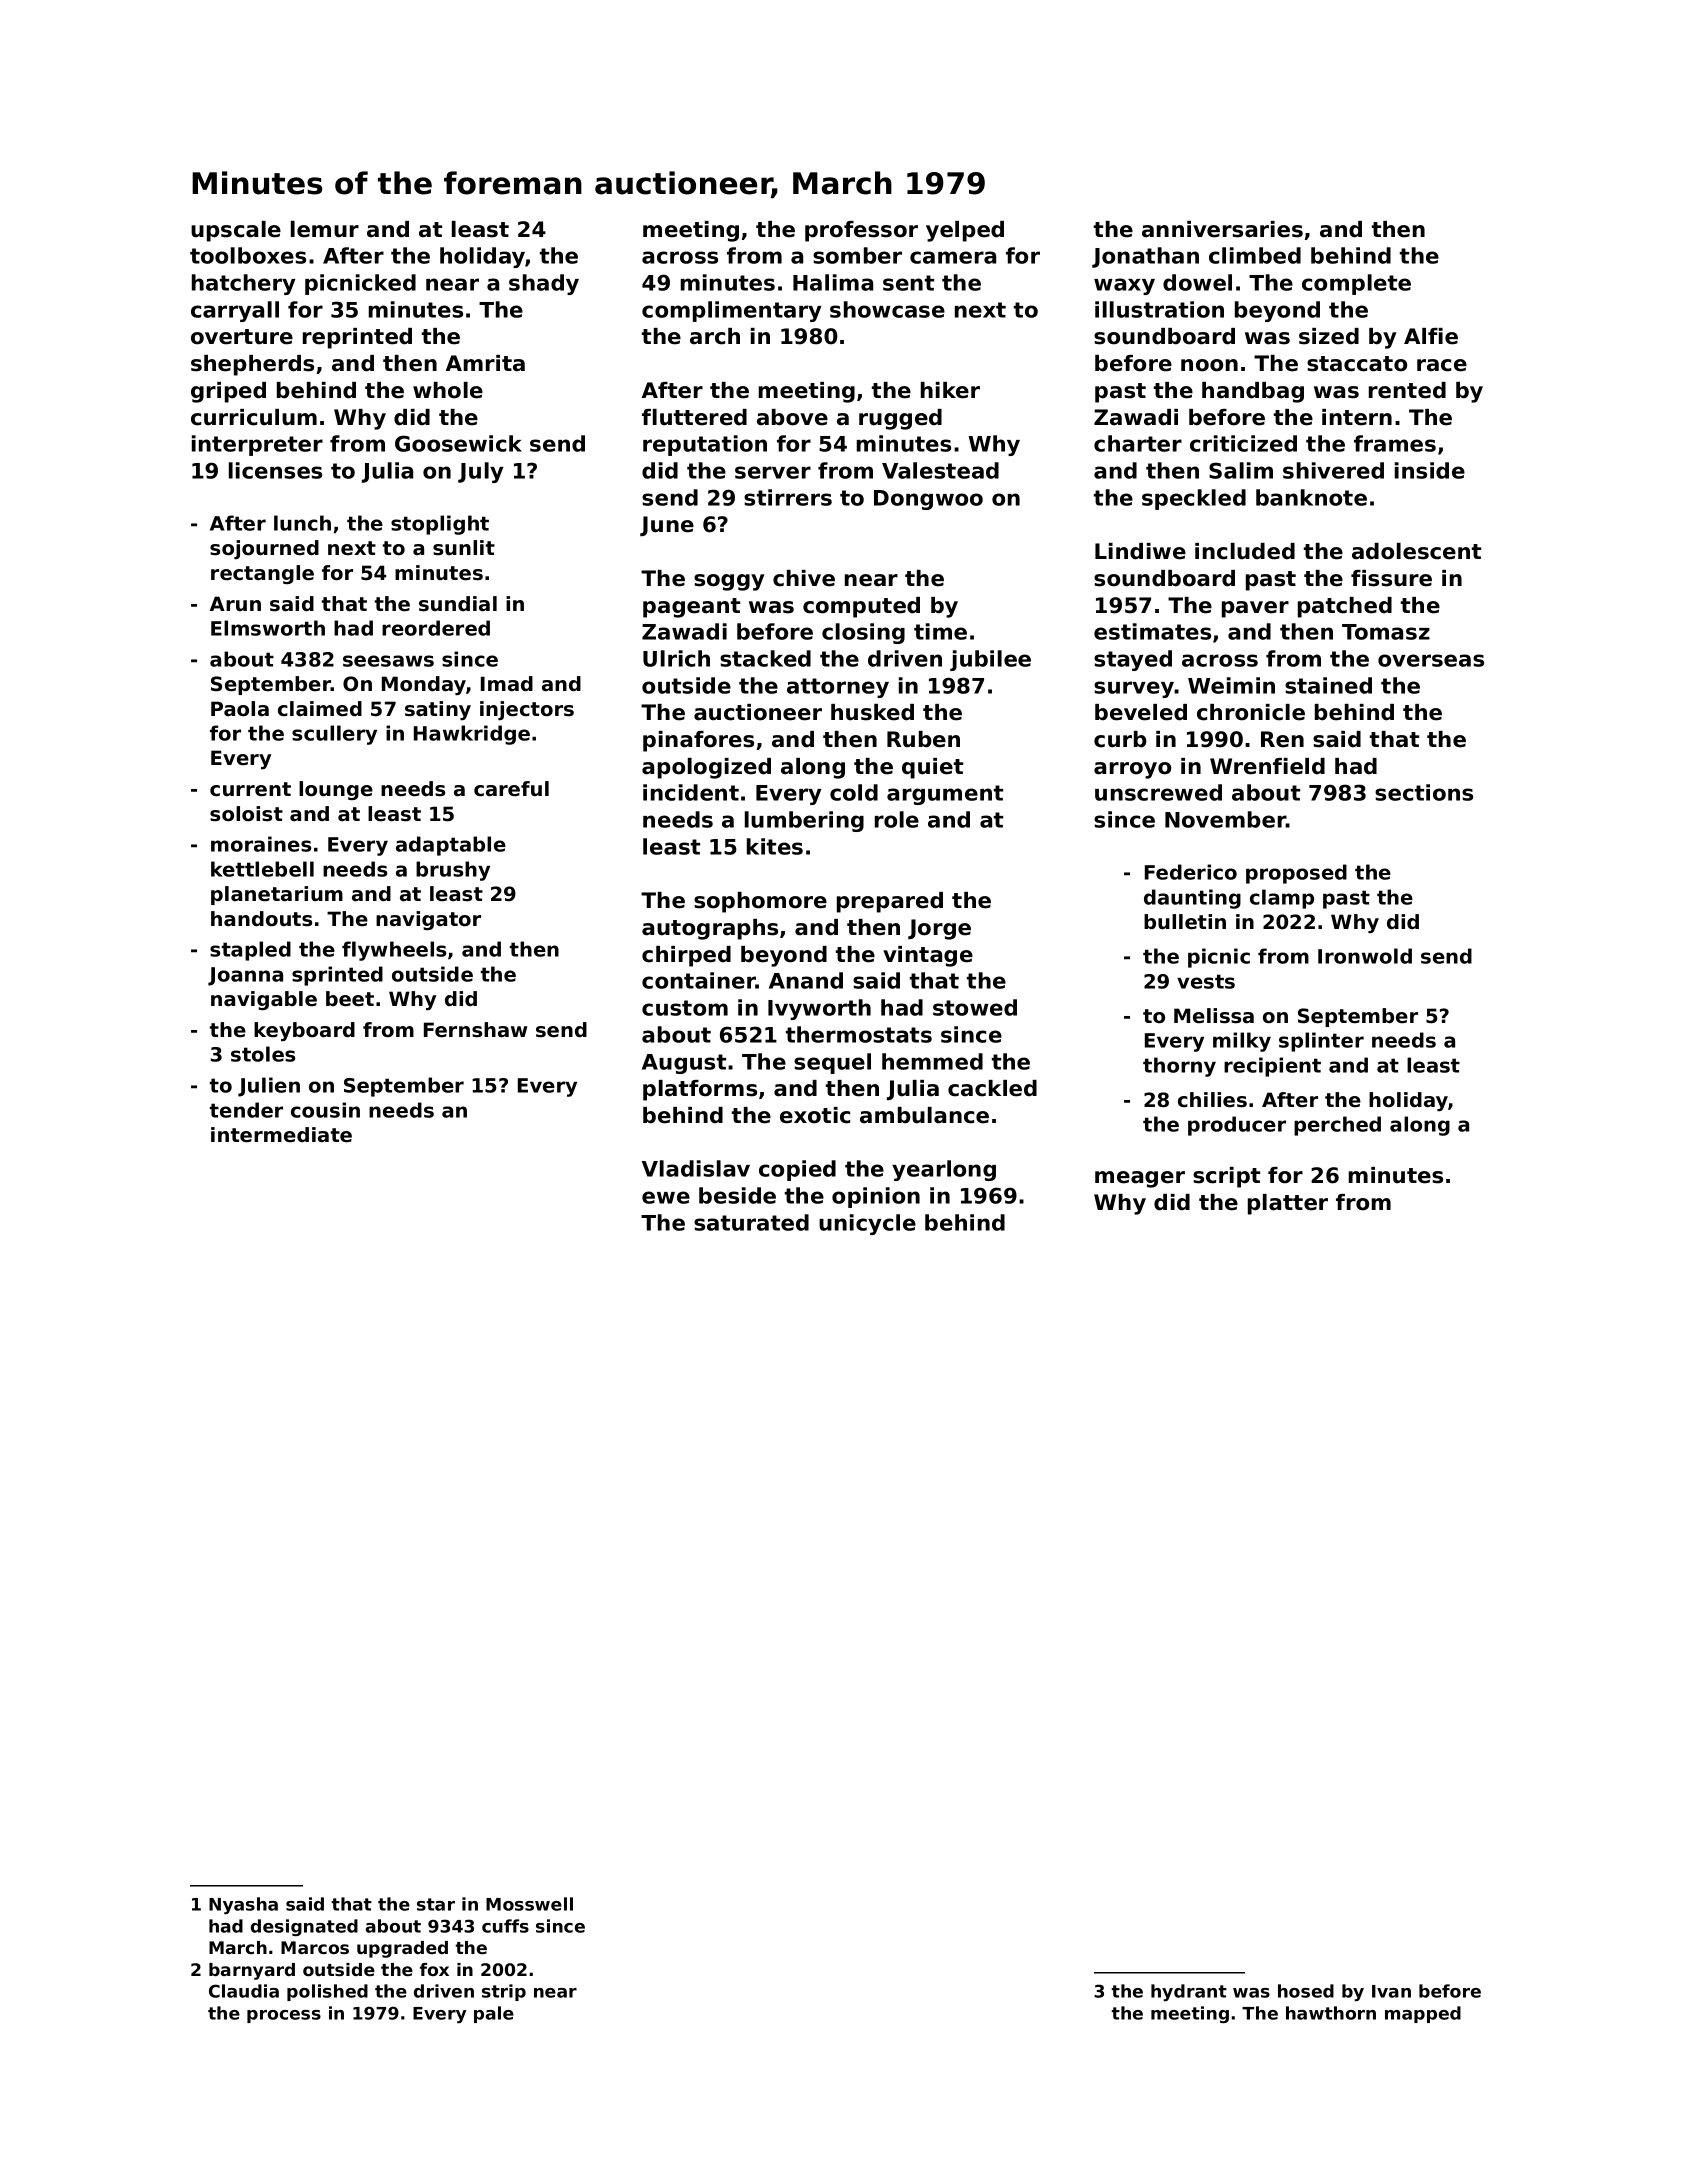 The image size is (1683, 2178). What do you see at coordinates (284, 2016) in the screenshot?
I see `process` at bounding box center [284, 2016].
